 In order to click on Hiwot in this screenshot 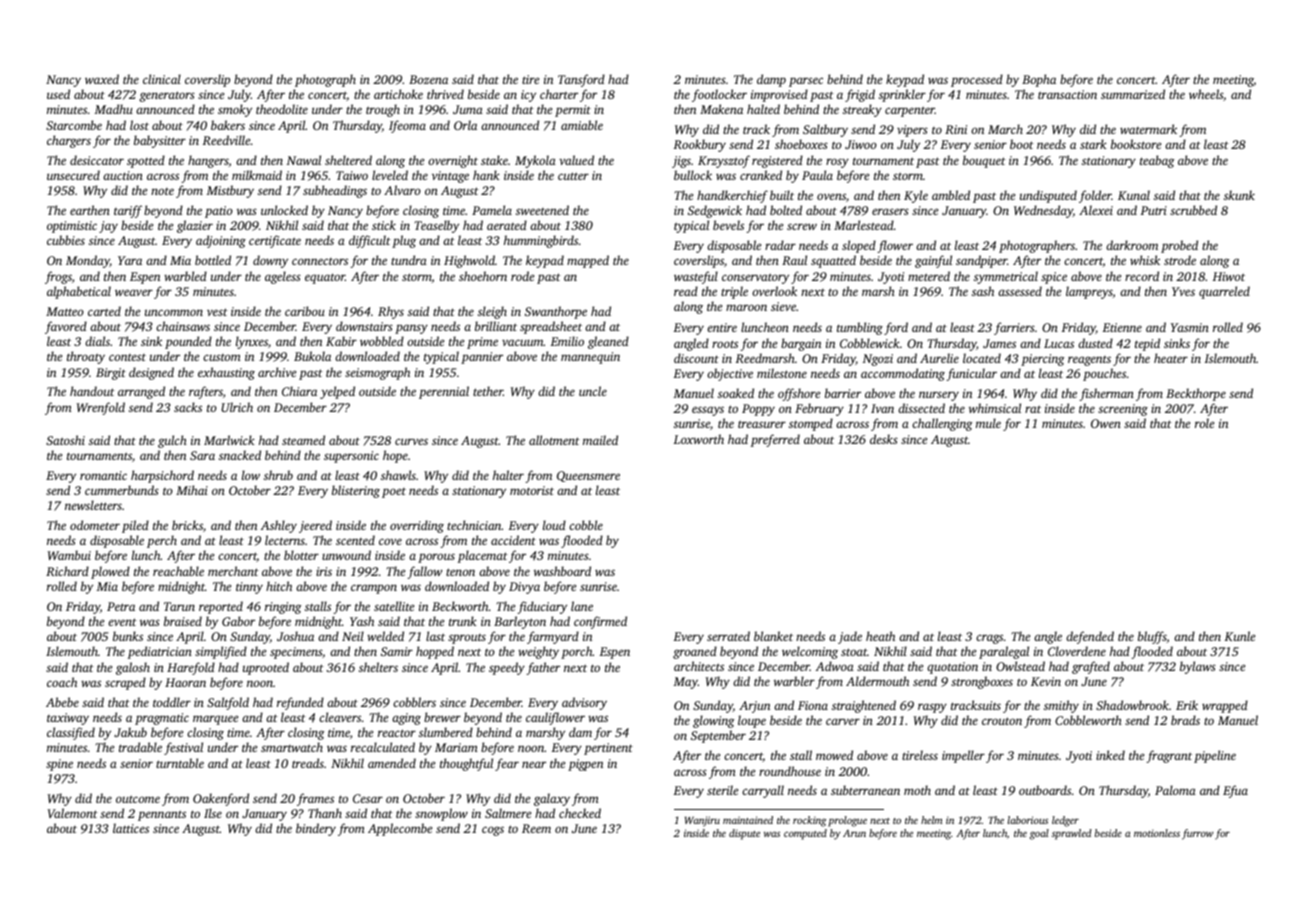, I will do `click(1229, 276)`.
